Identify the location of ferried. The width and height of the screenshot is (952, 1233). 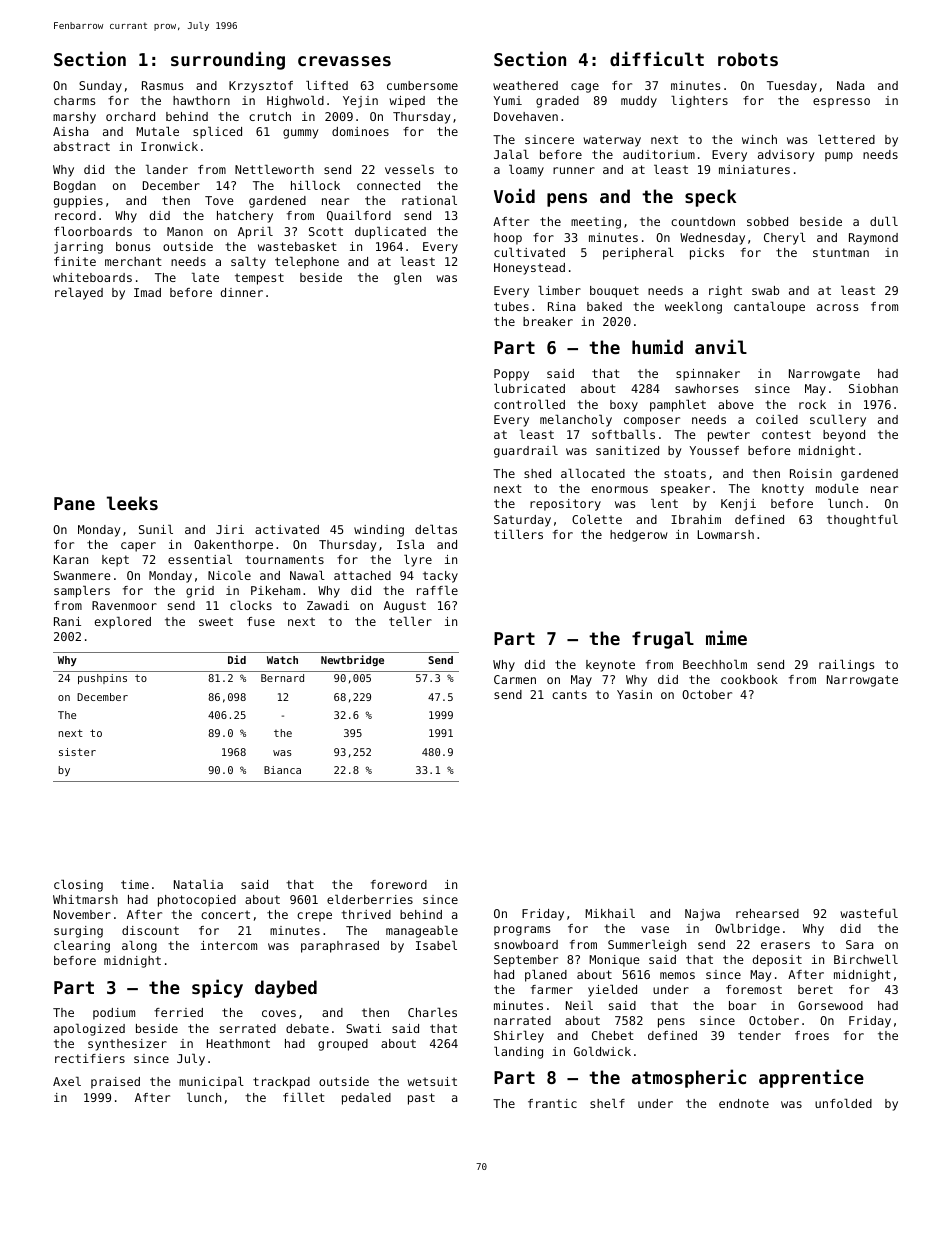
(178, 1012).
